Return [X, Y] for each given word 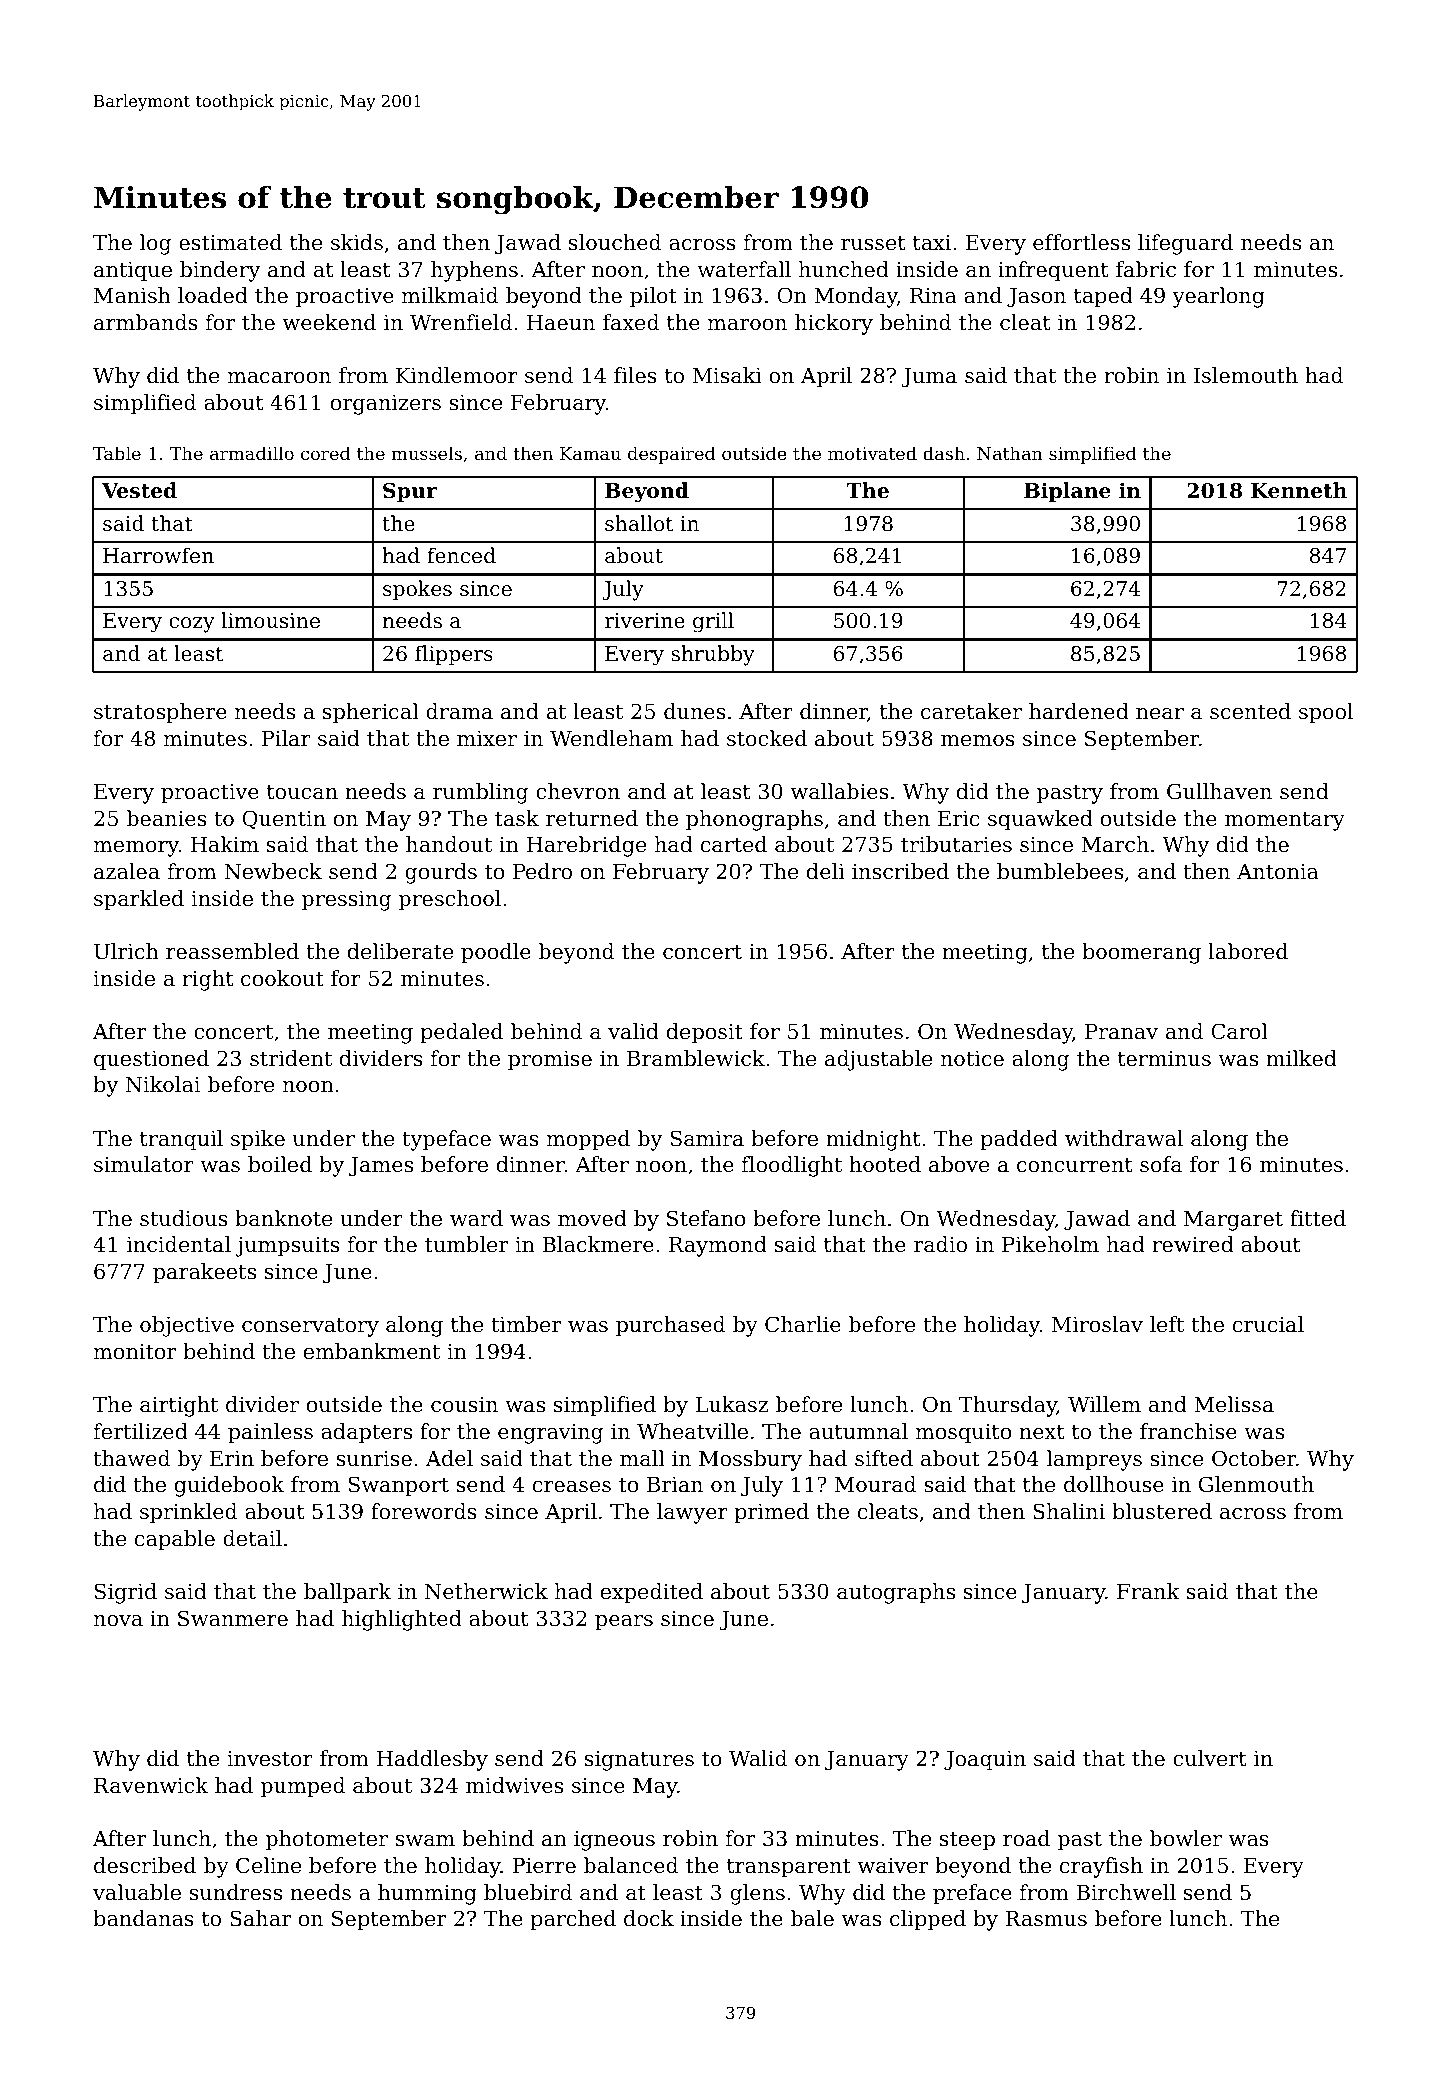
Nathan [1010, 453]
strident [291, 1058]
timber [526, 1324]
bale [812, 1918]
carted [734, 844]
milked [1301, 1058]
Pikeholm [1050, 1244]
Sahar [260, 1918]
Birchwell [1126, 1892]
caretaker [971, 711]
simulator [144, 1164]
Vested [139, 490]
